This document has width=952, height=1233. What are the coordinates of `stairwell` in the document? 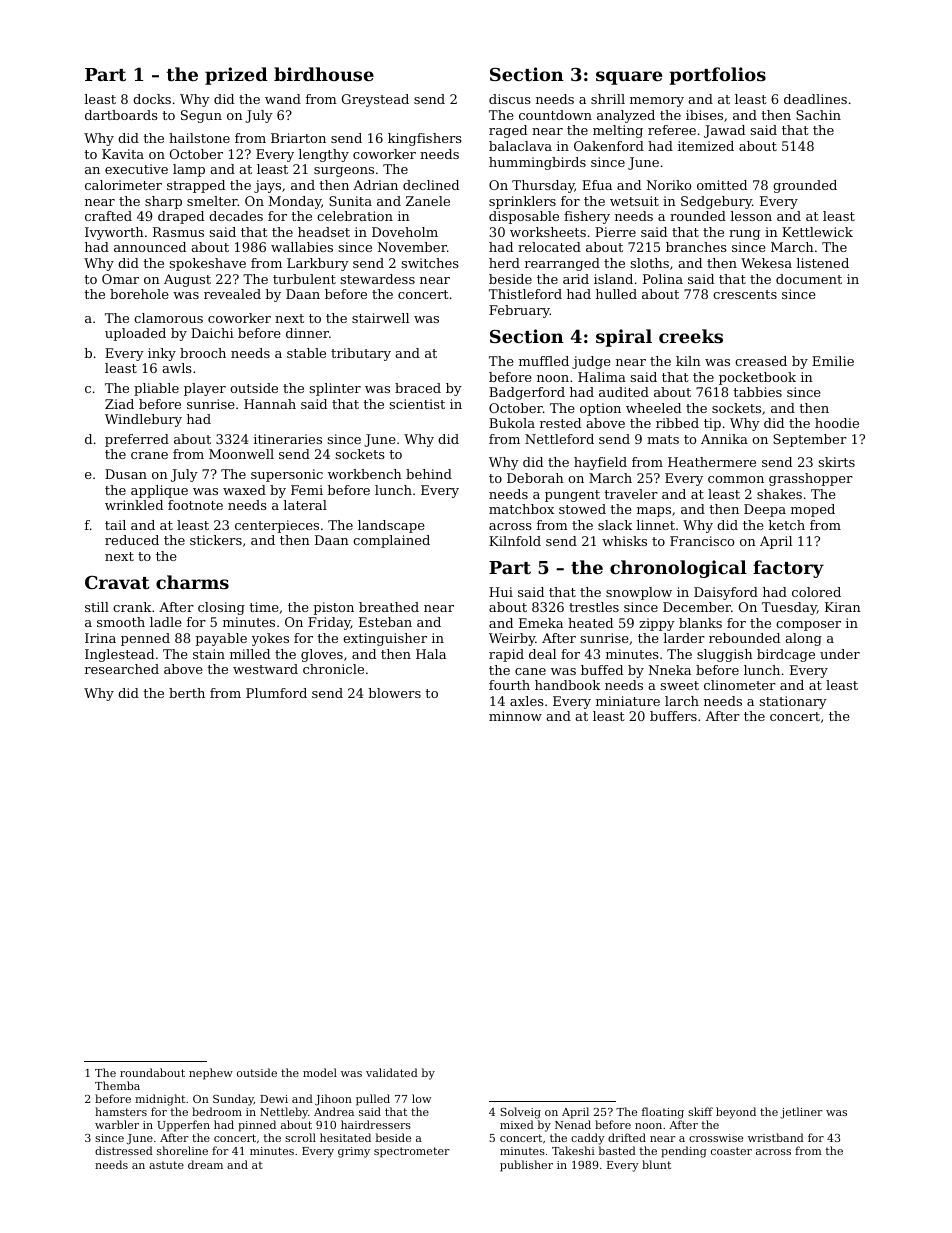 It's located at (380, 318).
